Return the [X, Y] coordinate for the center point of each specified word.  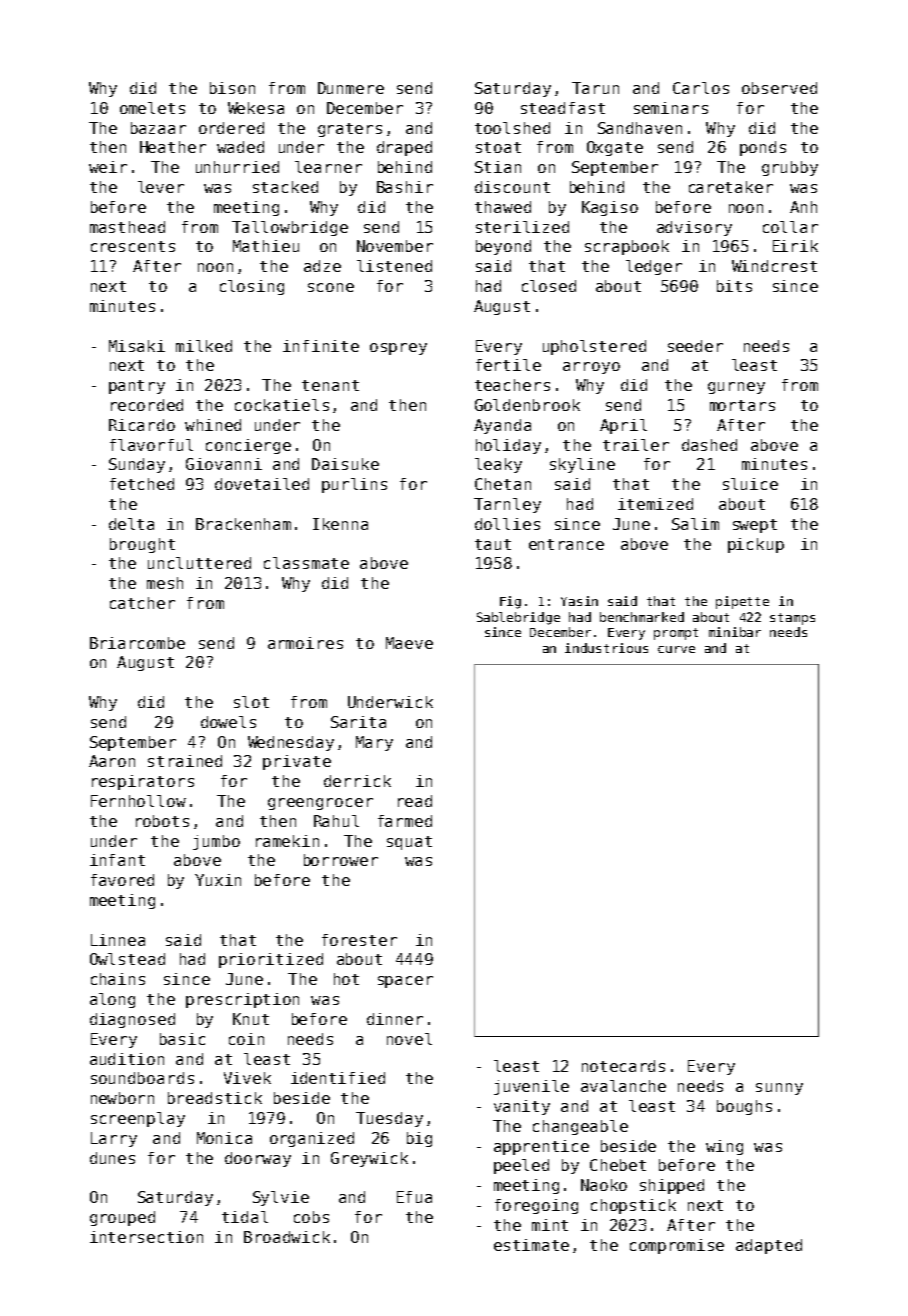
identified [338, 1078]
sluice [750, 484]
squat [409, 843]
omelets [152, 108]
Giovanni [224, 464]
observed [779, 88]
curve [676, 649]
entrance [566, 544]
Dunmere [351, 88]
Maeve [409, 643]
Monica [224, 1138]
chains [118, 979]
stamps [792, 619]
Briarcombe [137, 643]
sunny [779, 1089]
